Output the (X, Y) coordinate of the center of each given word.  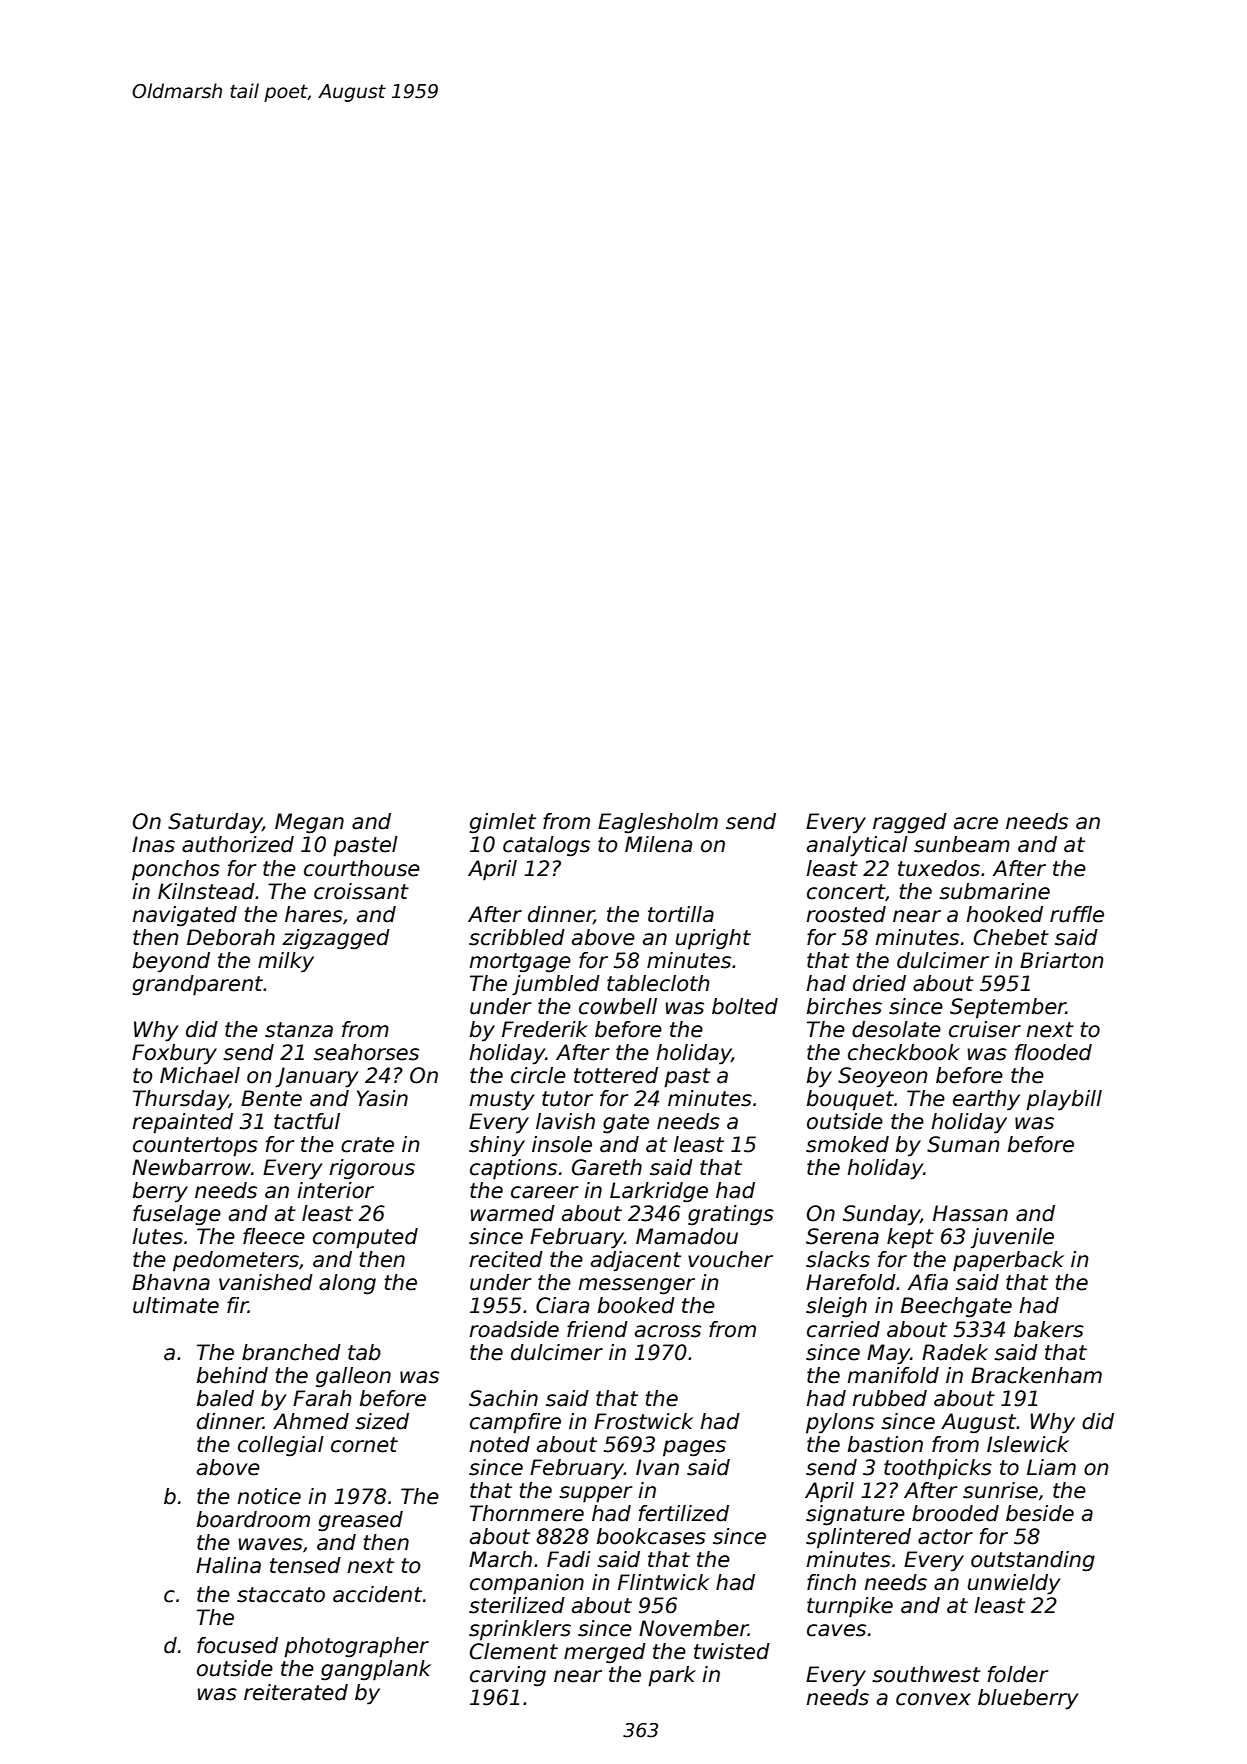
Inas (153, 844)
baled (225, 1398)
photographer (356, 1647)
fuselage (177, 1215)
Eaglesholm (658, 823)
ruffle (1077, 914)
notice (269, 1496)
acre (976, 823)
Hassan (970, 1213)
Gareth (607, 1167)
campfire (515, 1423)
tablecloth (658, 983)
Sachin (503, 1398)
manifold (893, 1375)
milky (286, 962)
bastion (885, 1444)
